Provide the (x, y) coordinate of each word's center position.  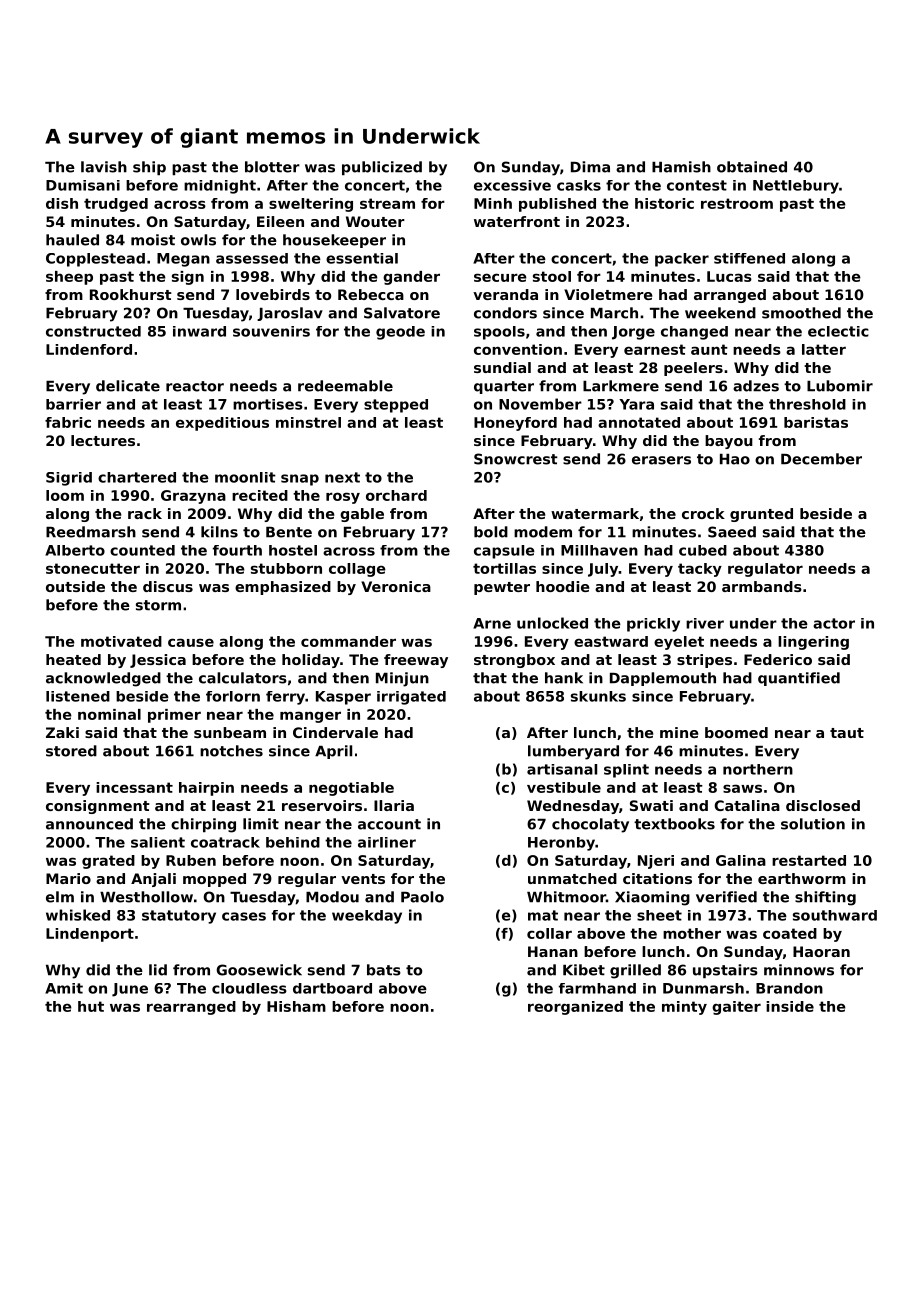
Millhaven (599, 550)
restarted (809, 860)
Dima (590, 167)
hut (91, 1006)
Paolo (422, 897)
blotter (272, 167)
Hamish (681, 167)
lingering (813, 643)
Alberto (75, 550)
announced (89, 824)
